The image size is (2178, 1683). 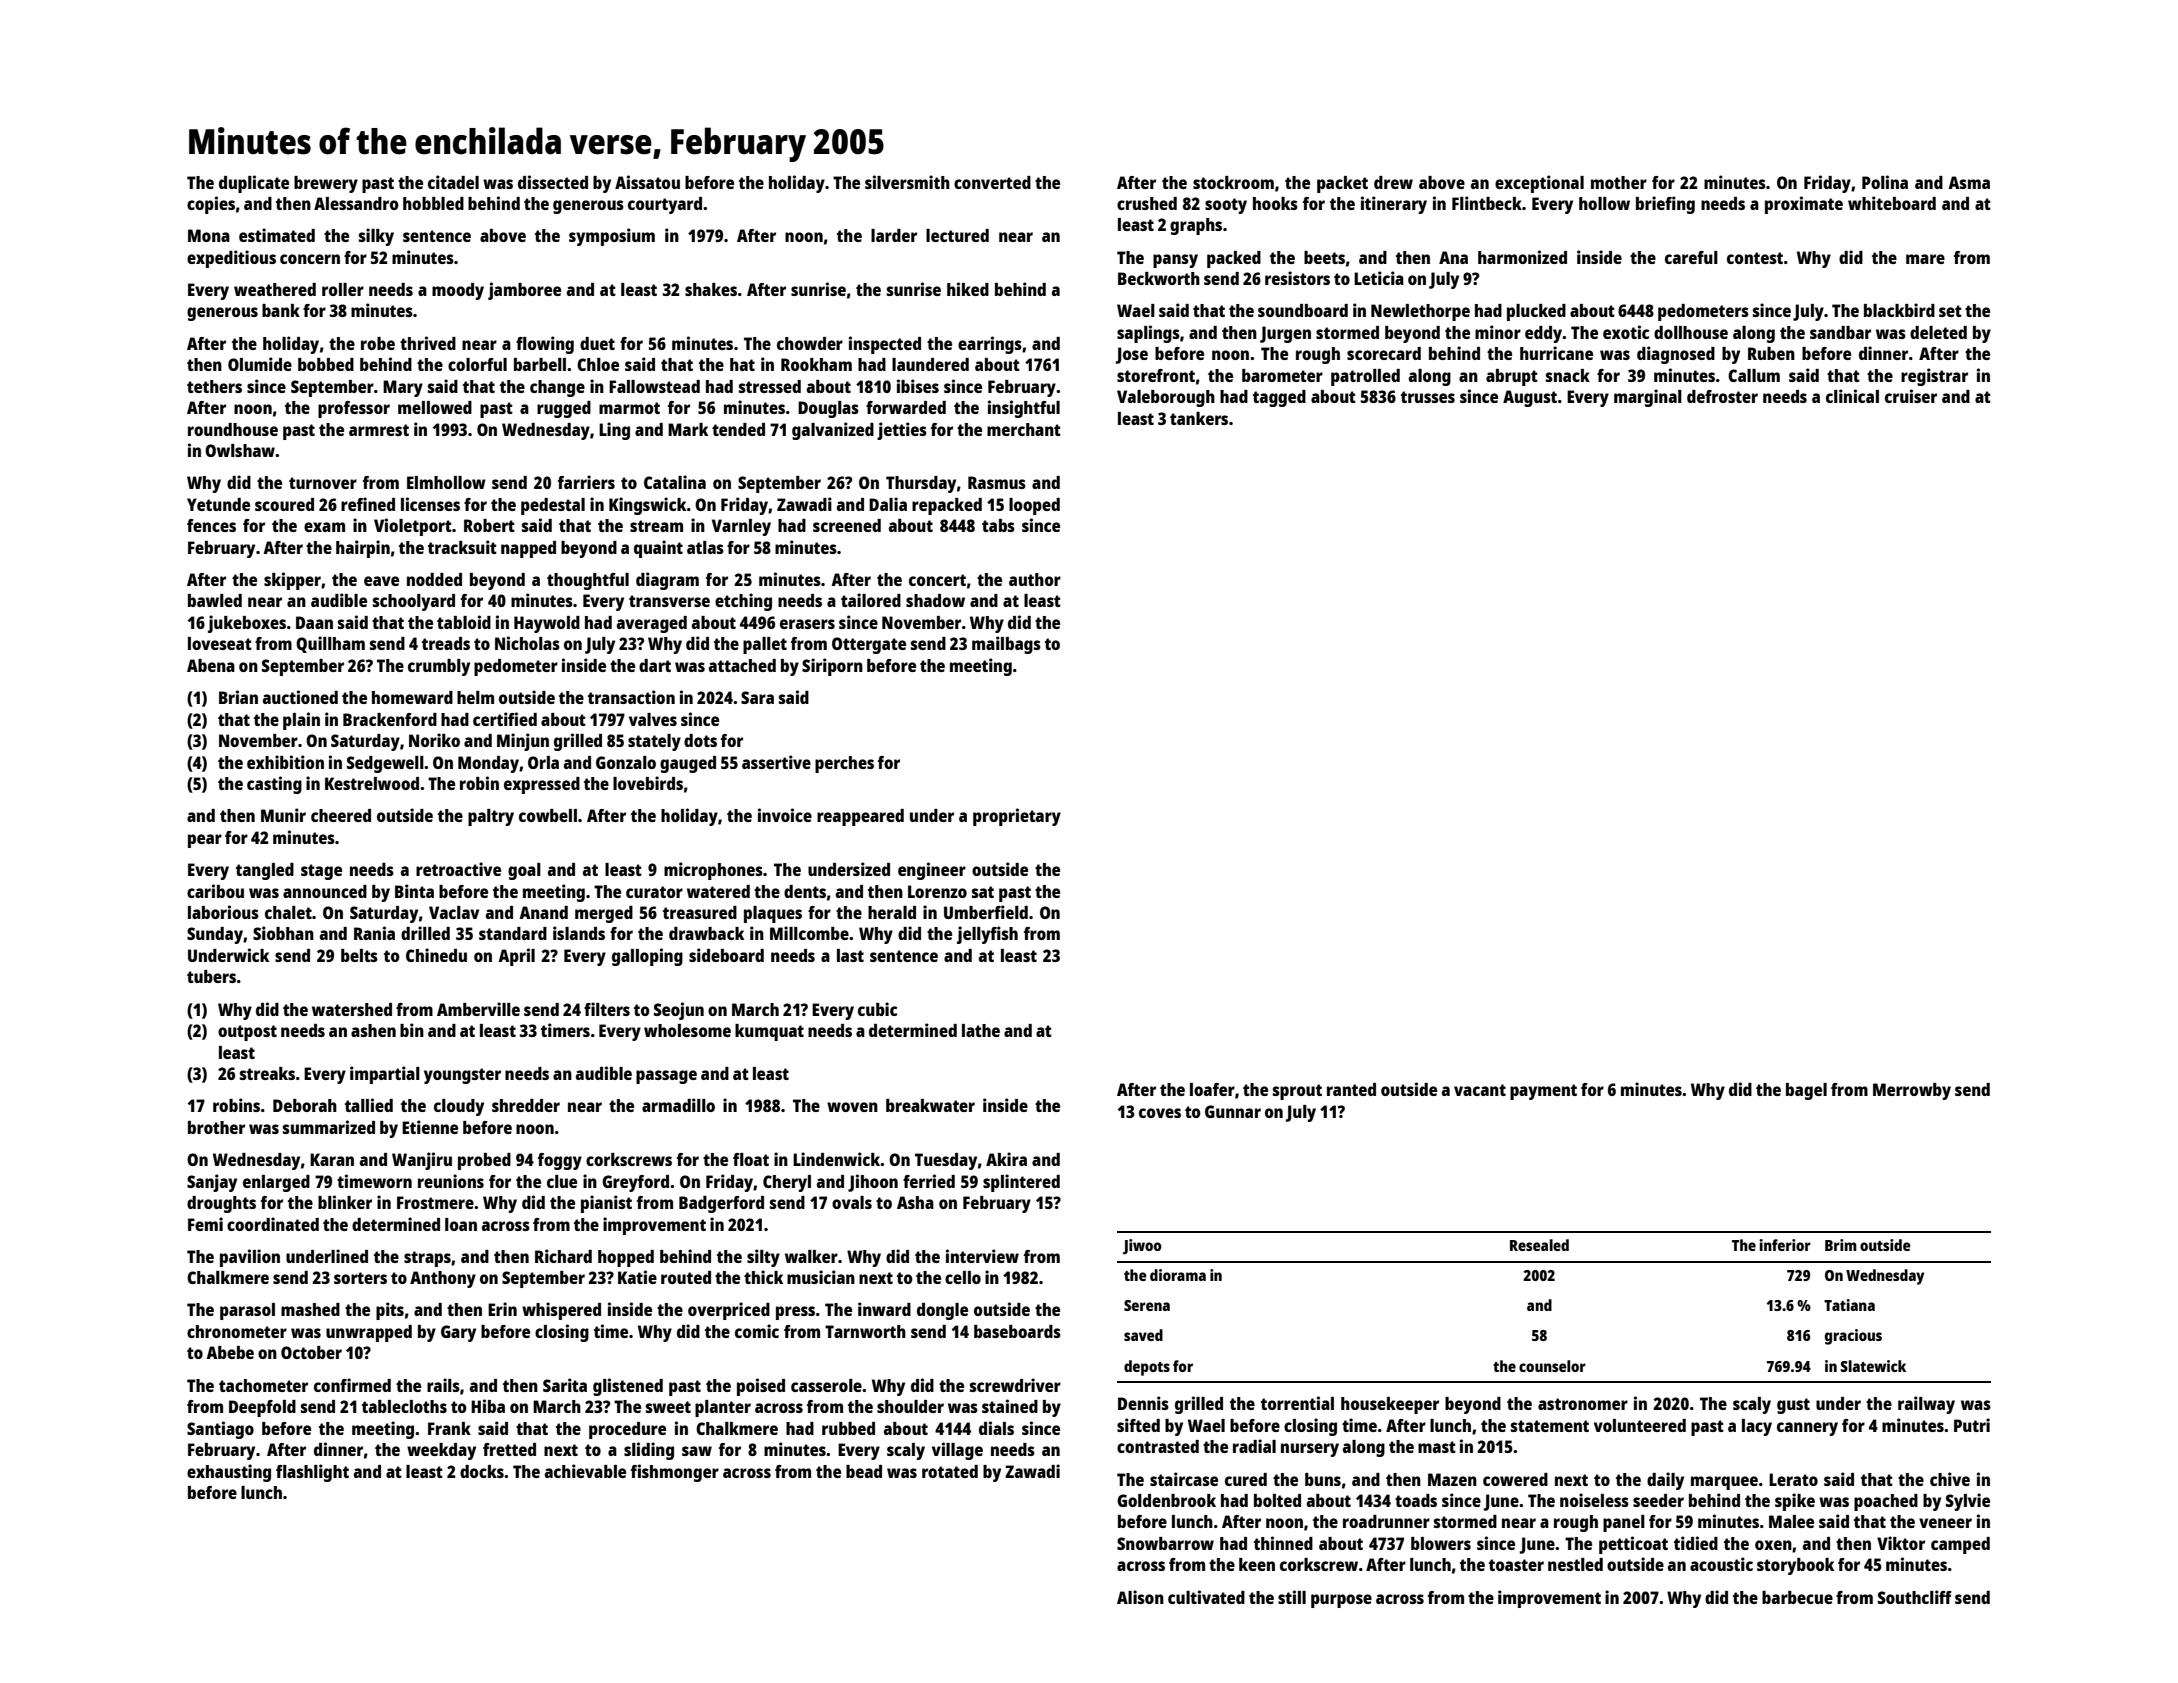 What do you see at coordinates (1365, 377) in the page?
I see `patrolled` at bounding box center [1365, 377].
